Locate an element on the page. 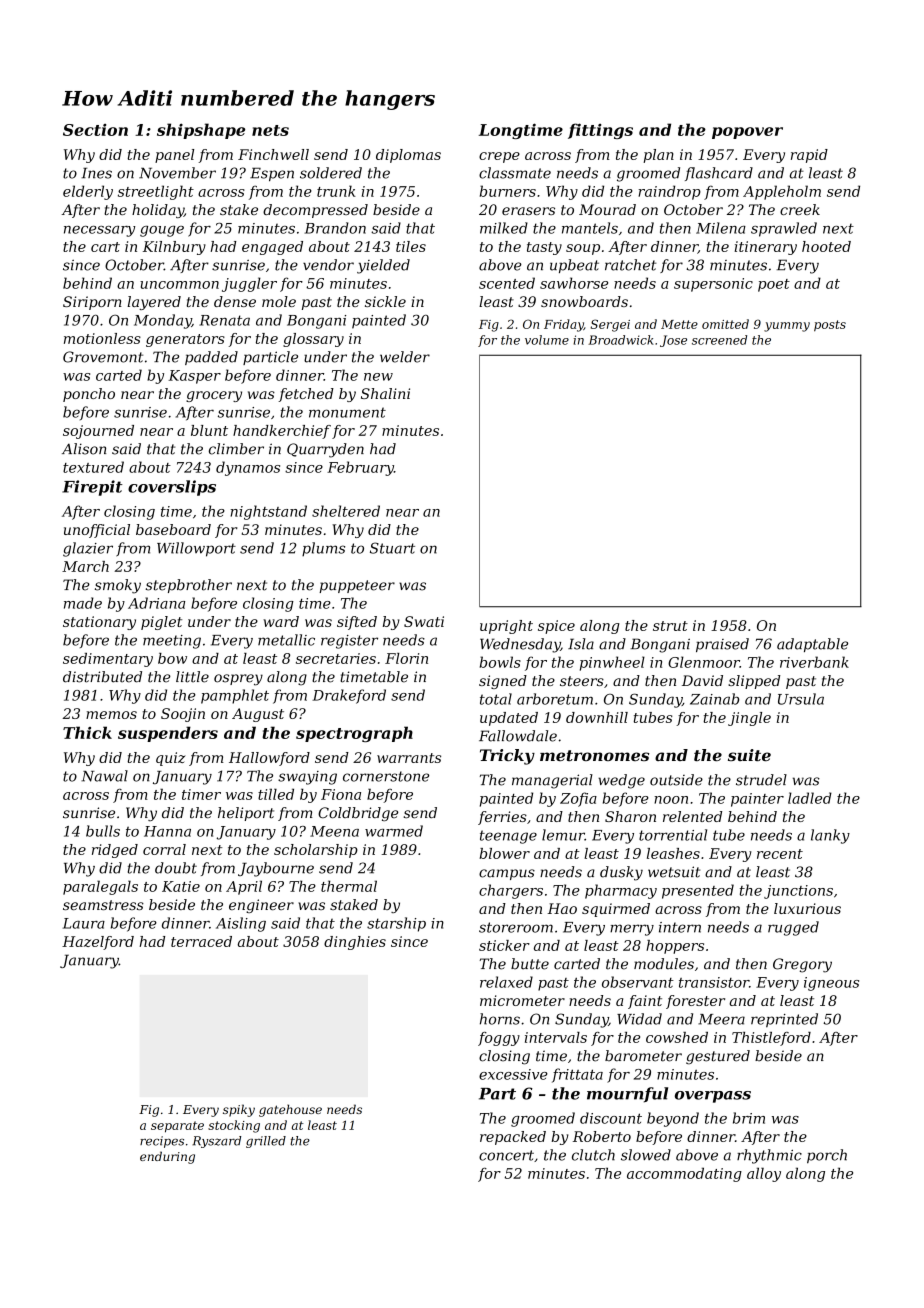  fittings is located at coordinates (600, 131).
